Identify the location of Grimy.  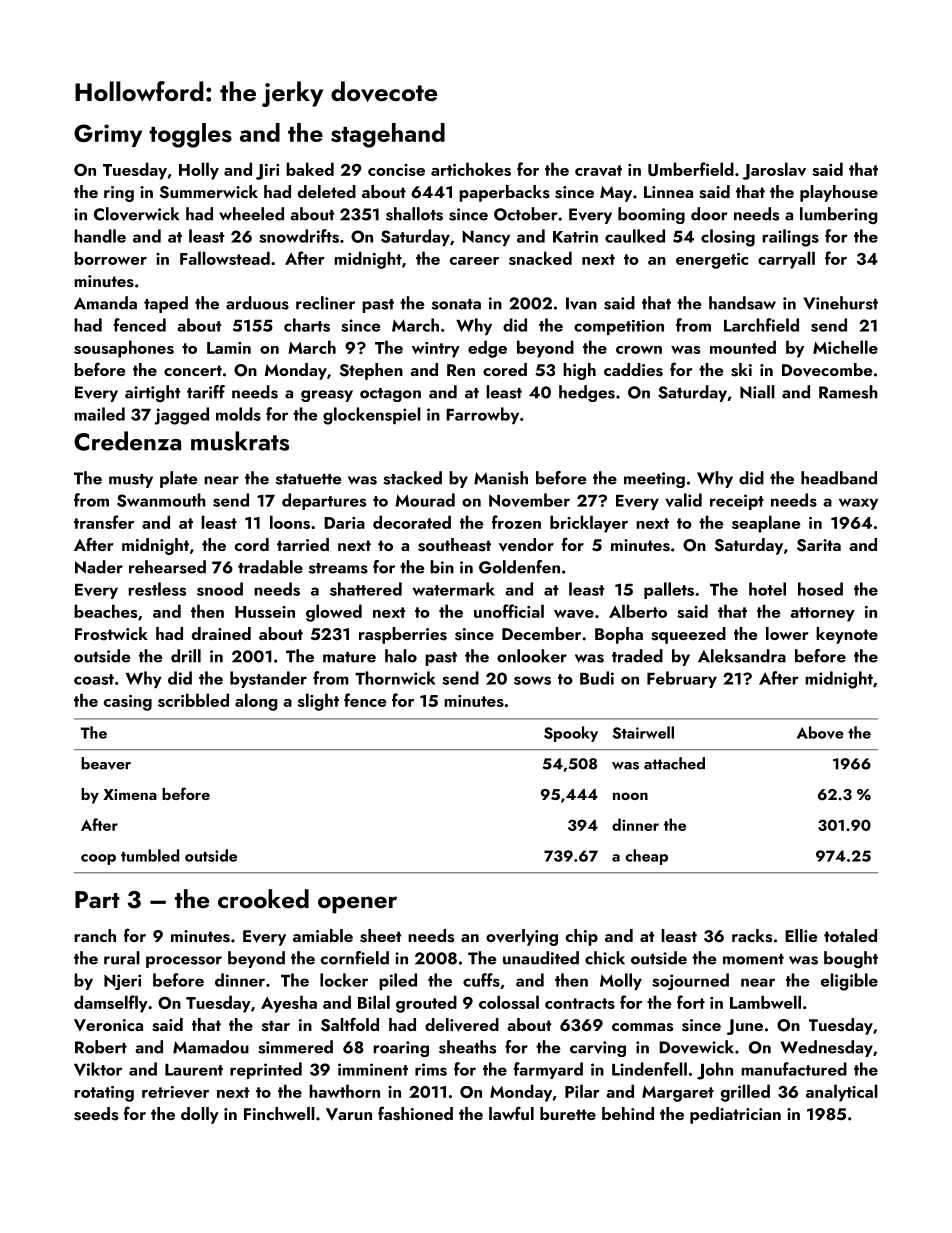
(108, 135).
